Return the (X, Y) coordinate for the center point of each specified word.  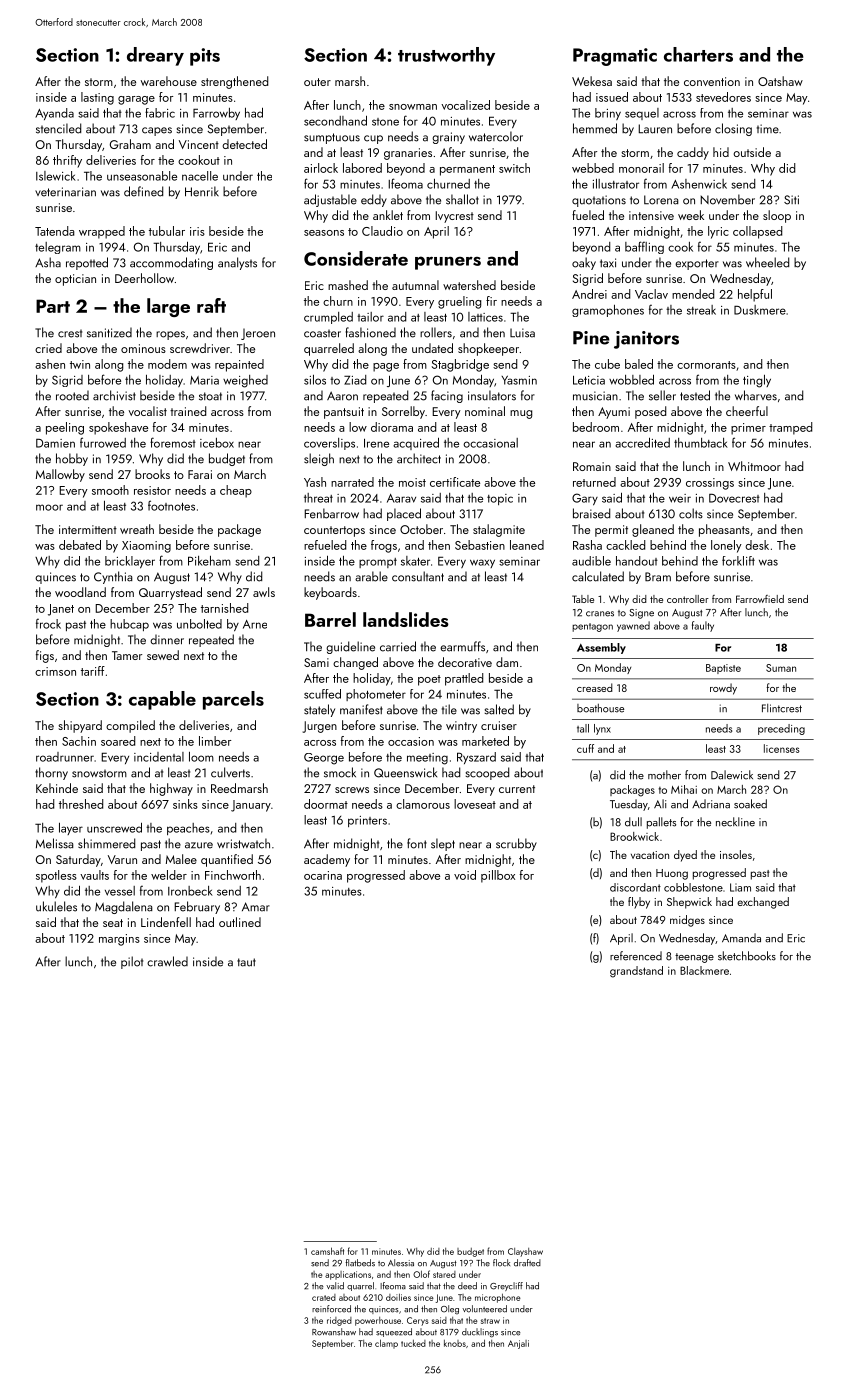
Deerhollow (144, 278)
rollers (436, 332)
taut (246, 962)
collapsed (757, 232)
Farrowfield (760, 599)
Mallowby (60, 475)
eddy (374, 200)
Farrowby (216, 114)
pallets (661, 823)
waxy (482, 563)
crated (324, 1297)
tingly (757, 381)
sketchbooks (747, 956)
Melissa (55, 843)
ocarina (323, 875)
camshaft (327, 1251)
